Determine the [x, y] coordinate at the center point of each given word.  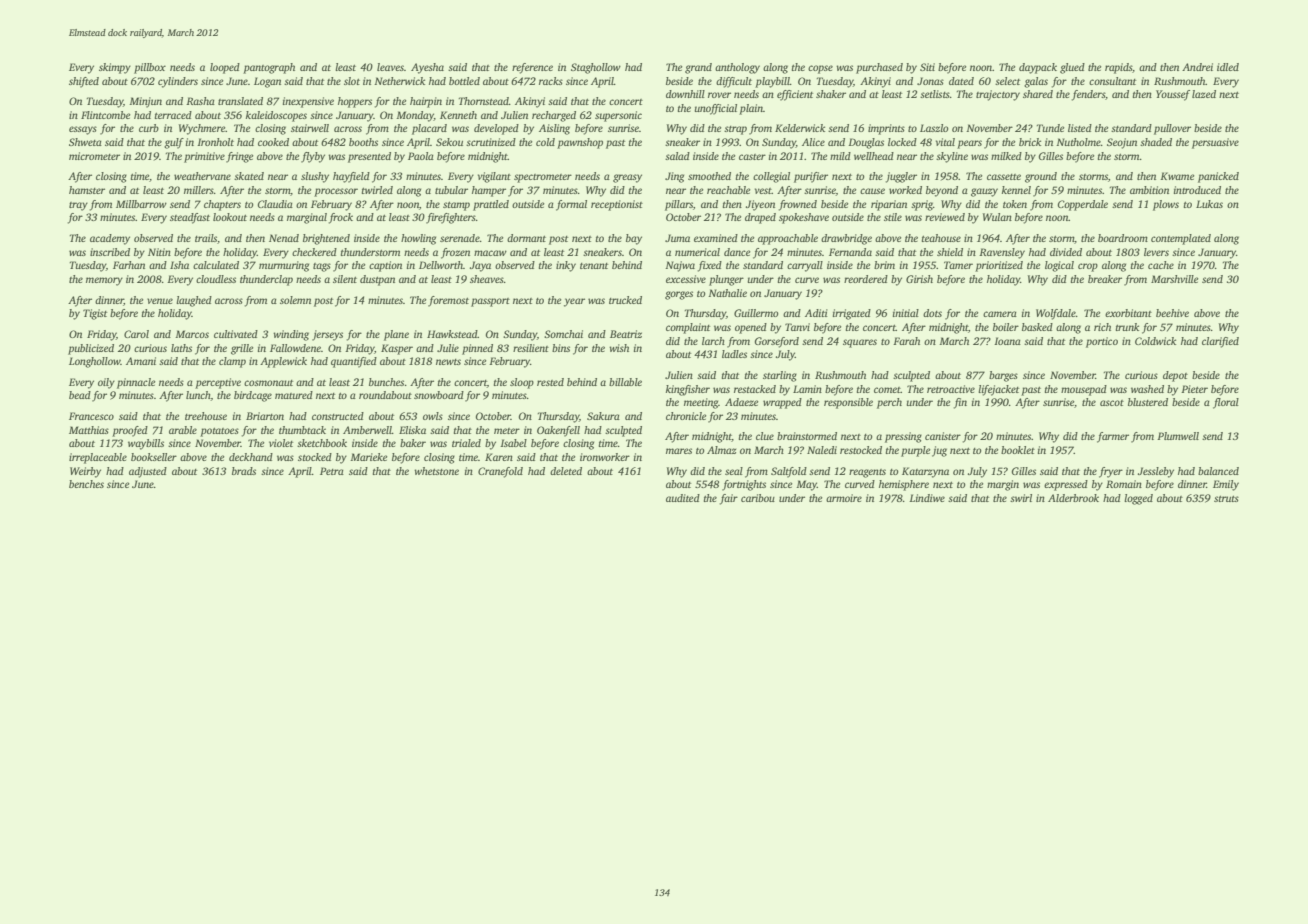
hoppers [355, 102]
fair [729, 499]
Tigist [95, 314]
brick [1030, 142]
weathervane [202, 176]
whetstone [436, 471]
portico [1102, 342]
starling [780, 376]
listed [1080, 128]
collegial [771, 177]
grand [698, 68]
